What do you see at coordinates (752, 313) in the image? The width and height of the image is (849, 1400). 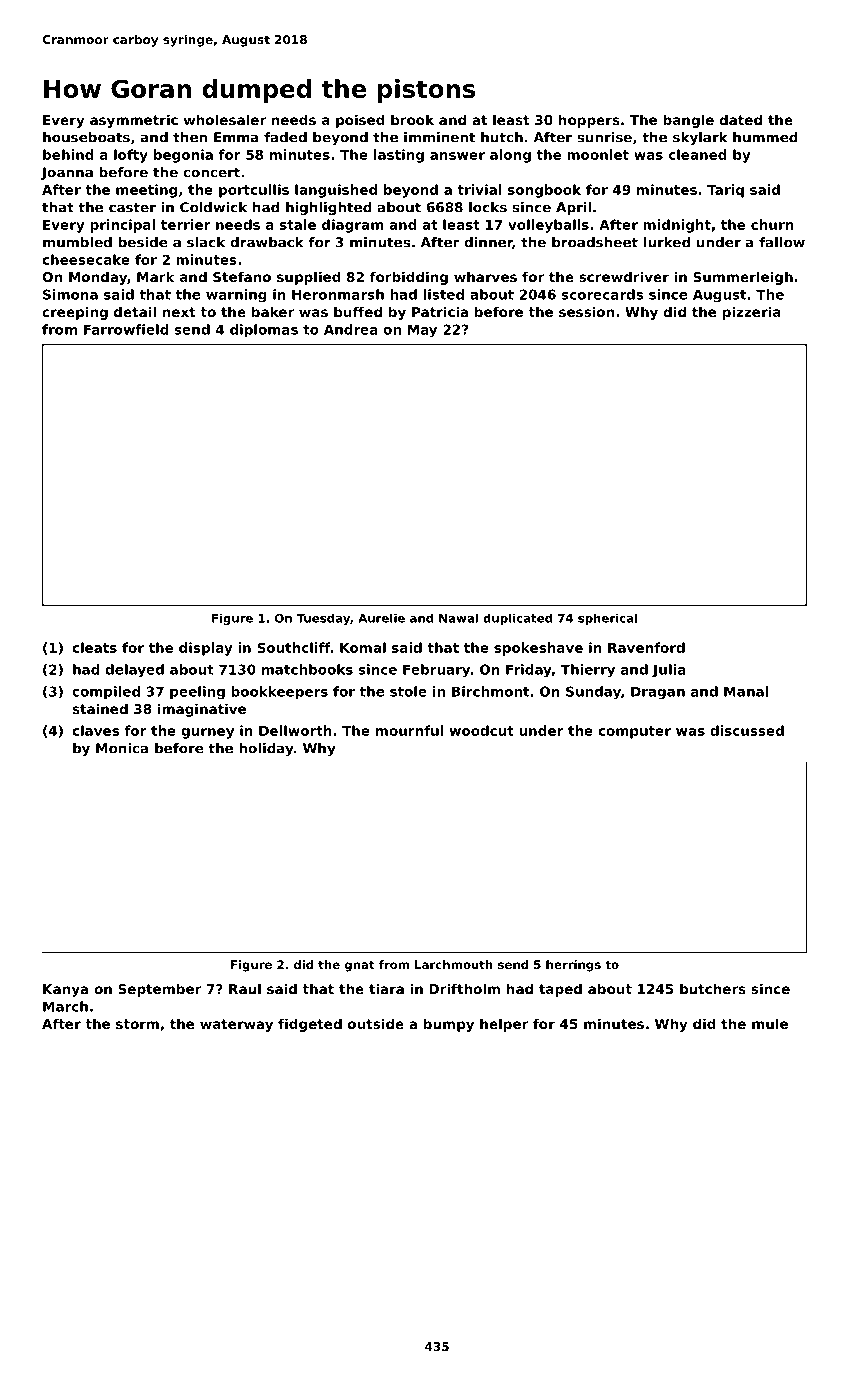 I see `pizzeria` at bounding box center [752, 313].
